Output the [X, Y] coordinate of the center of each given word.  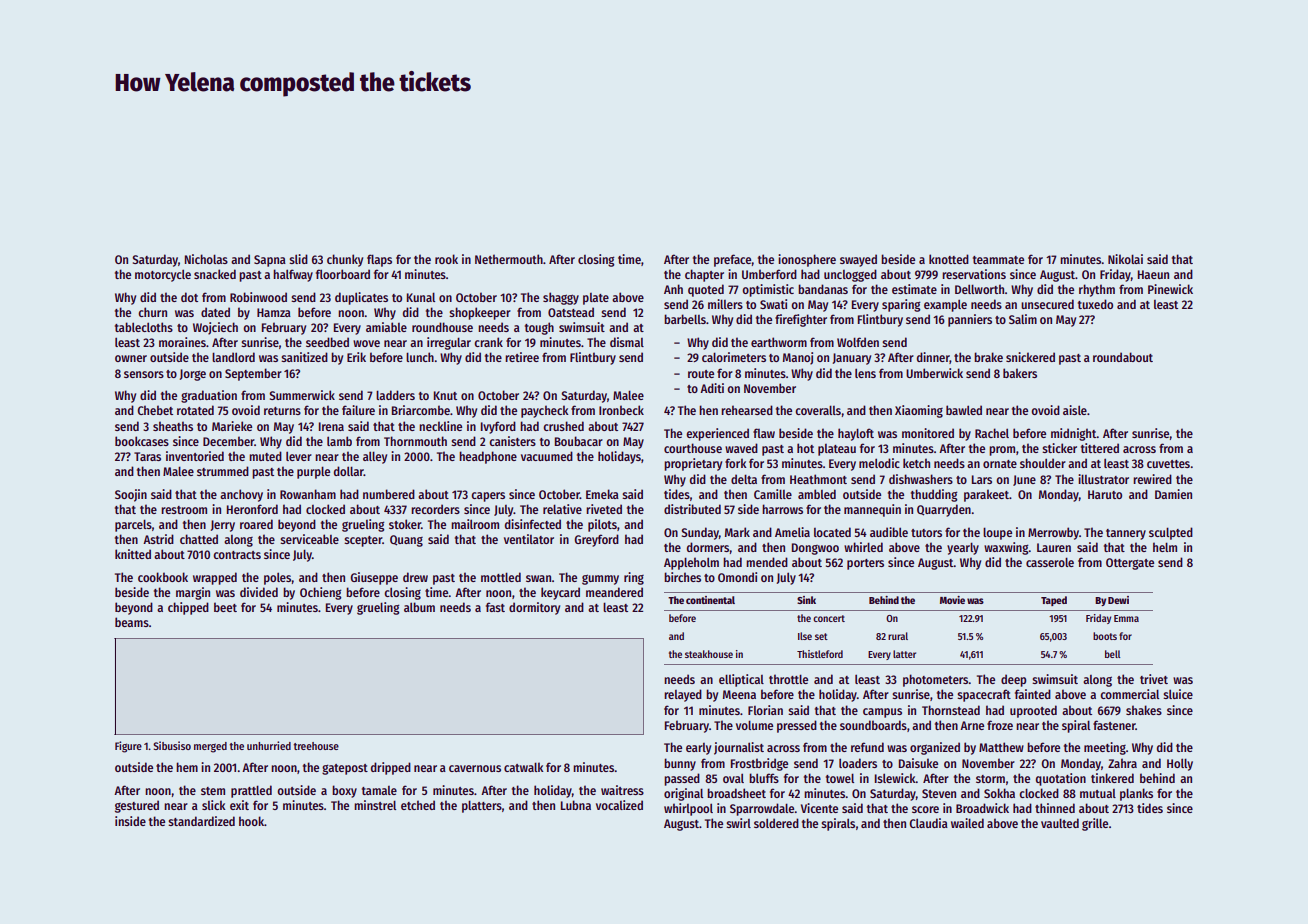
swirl [738, 823]
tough [539, 328]
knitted [133, 554]
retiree [522, 357]
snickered [1030, 357]
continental [710, 600]
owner [131, 358]
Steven [939, 793]
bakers [1020, 373]
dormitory [534, 608]
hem [187, 767]
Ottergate [1130, 564]
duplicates [361, 298]
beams [132, 622]
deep [1013, 680]
